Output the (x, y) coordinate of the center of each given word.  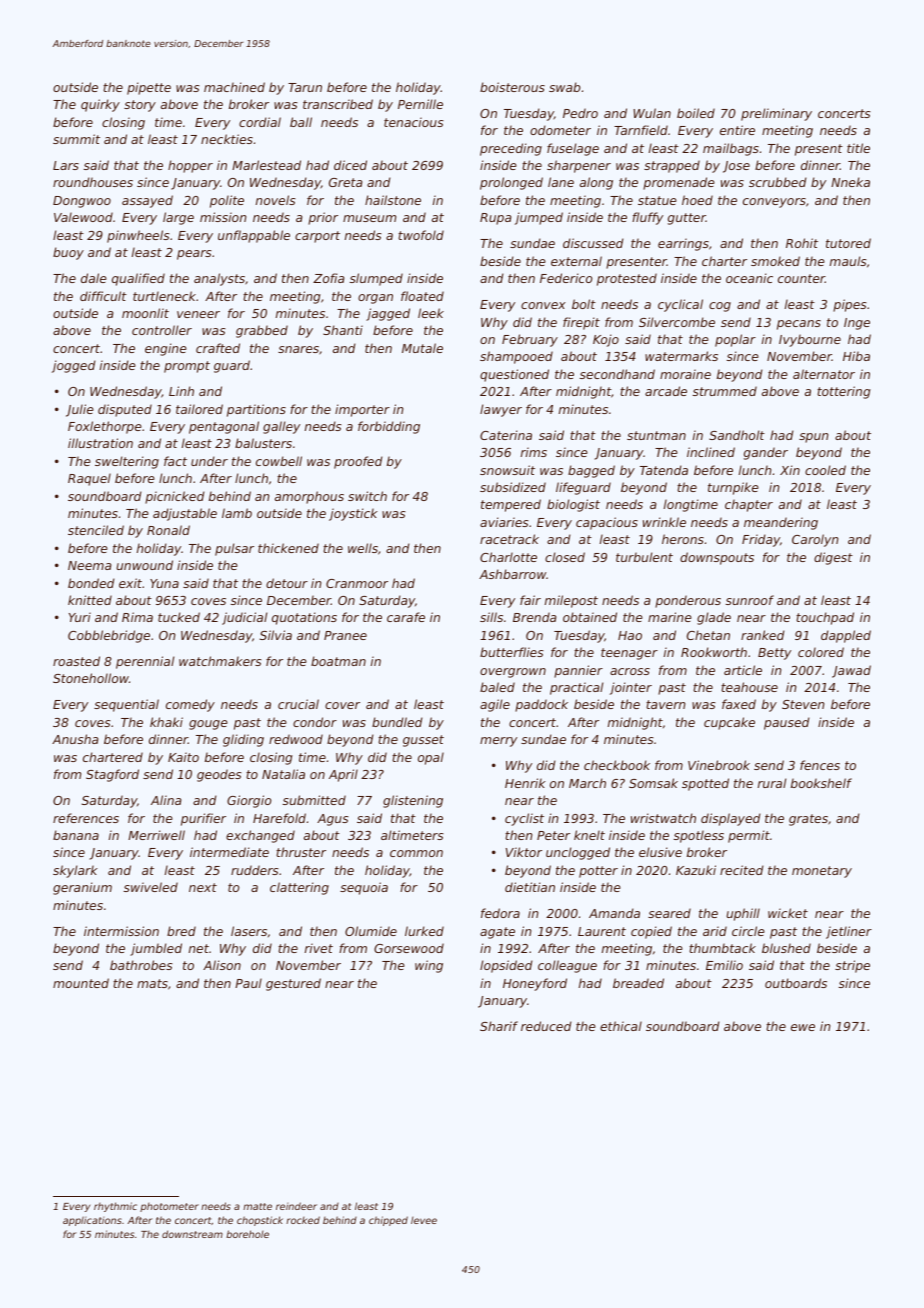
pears (194, 255)
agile (495, 705)
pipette (149, 88)
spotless (699, 836)
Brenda (534, 617)
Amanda (614, 913)
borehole (247, 1234)
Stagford (112, 775)
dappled (846, 636)
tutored (848, 243)
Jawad (851, 671)
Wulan (652, 113)
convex (543, 305)
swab (565, 87)
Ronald (168, 530)
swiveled (151, 887)
